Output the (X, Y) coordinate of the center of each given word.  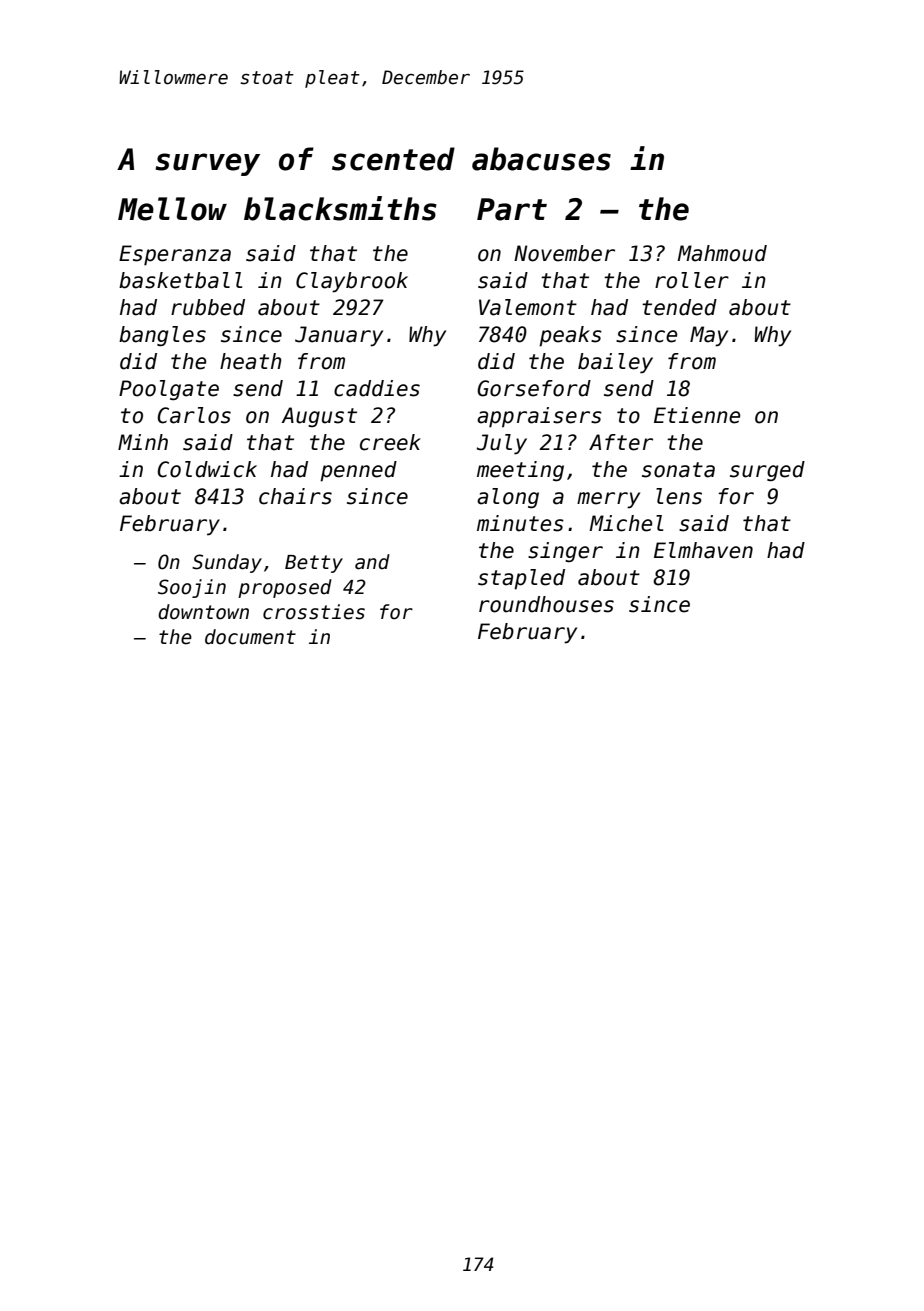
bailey (615, 363)
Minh (143, 442)
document (250, 637)
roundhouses (546, 604)
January (339, 336)
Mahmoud (722, 253)
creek (390, 442)
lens (679, 496)
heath (251, 361)
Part (512, 209)
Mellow (172, 209)
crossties (314, 612)
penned (358, 471)
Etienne (697, 415)
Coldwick (207, 469)
